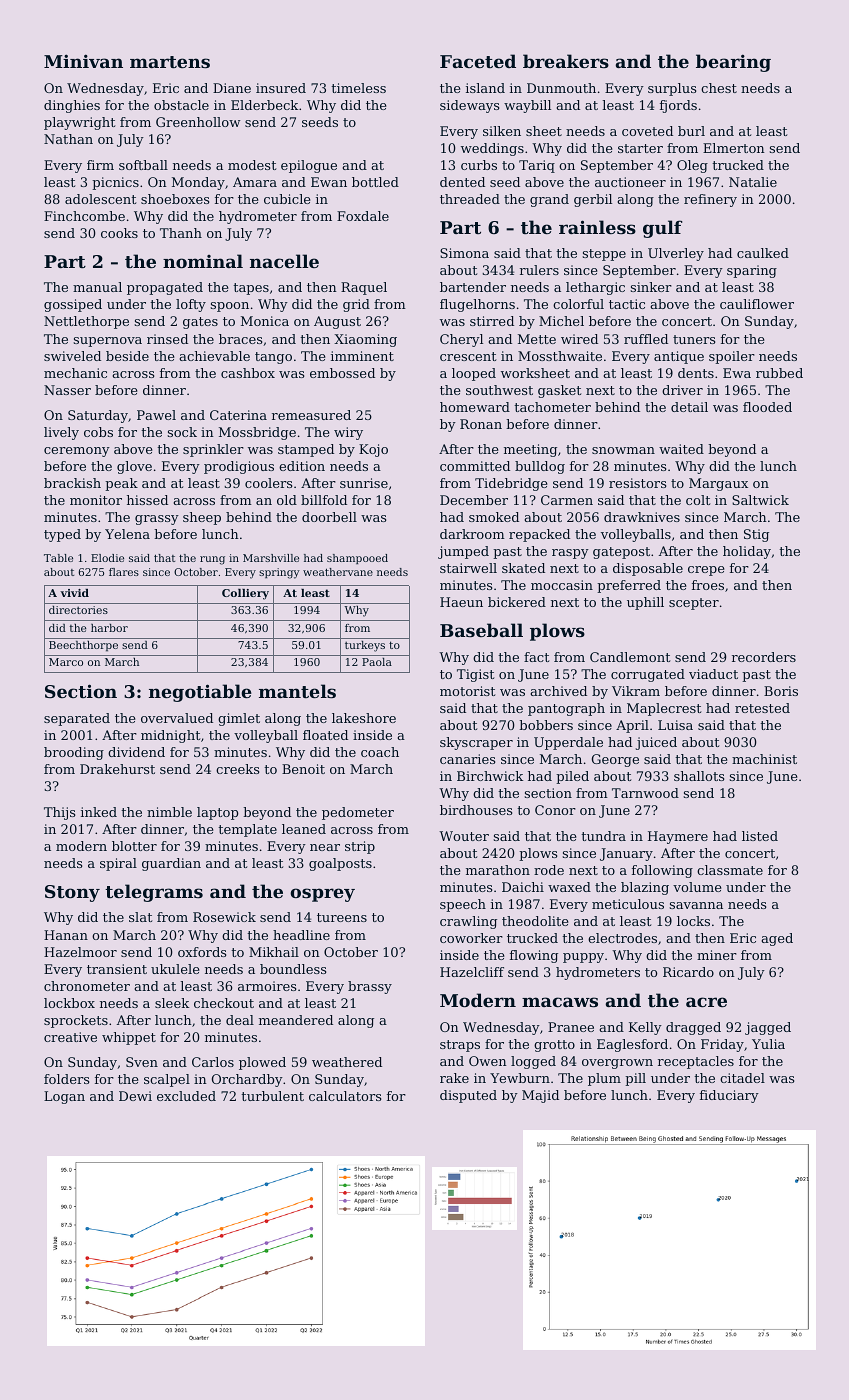 The image size is (849, 1400). Describe the element at coordinates (96, 500) in the screenshot. I see `monitor` at that location.
